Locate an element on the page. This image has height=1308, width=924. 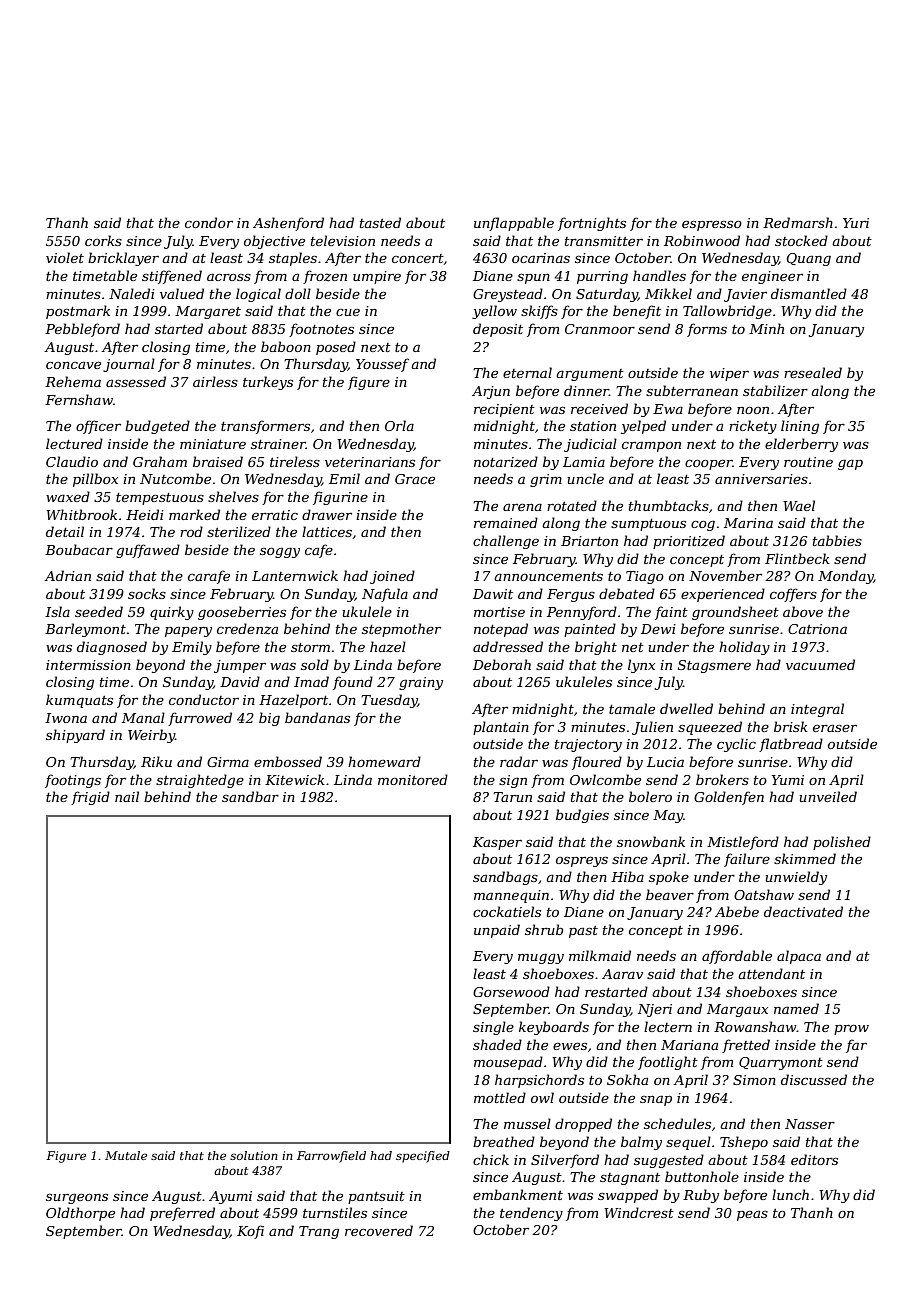
Mutale is located at coordinates (126, 1155).
